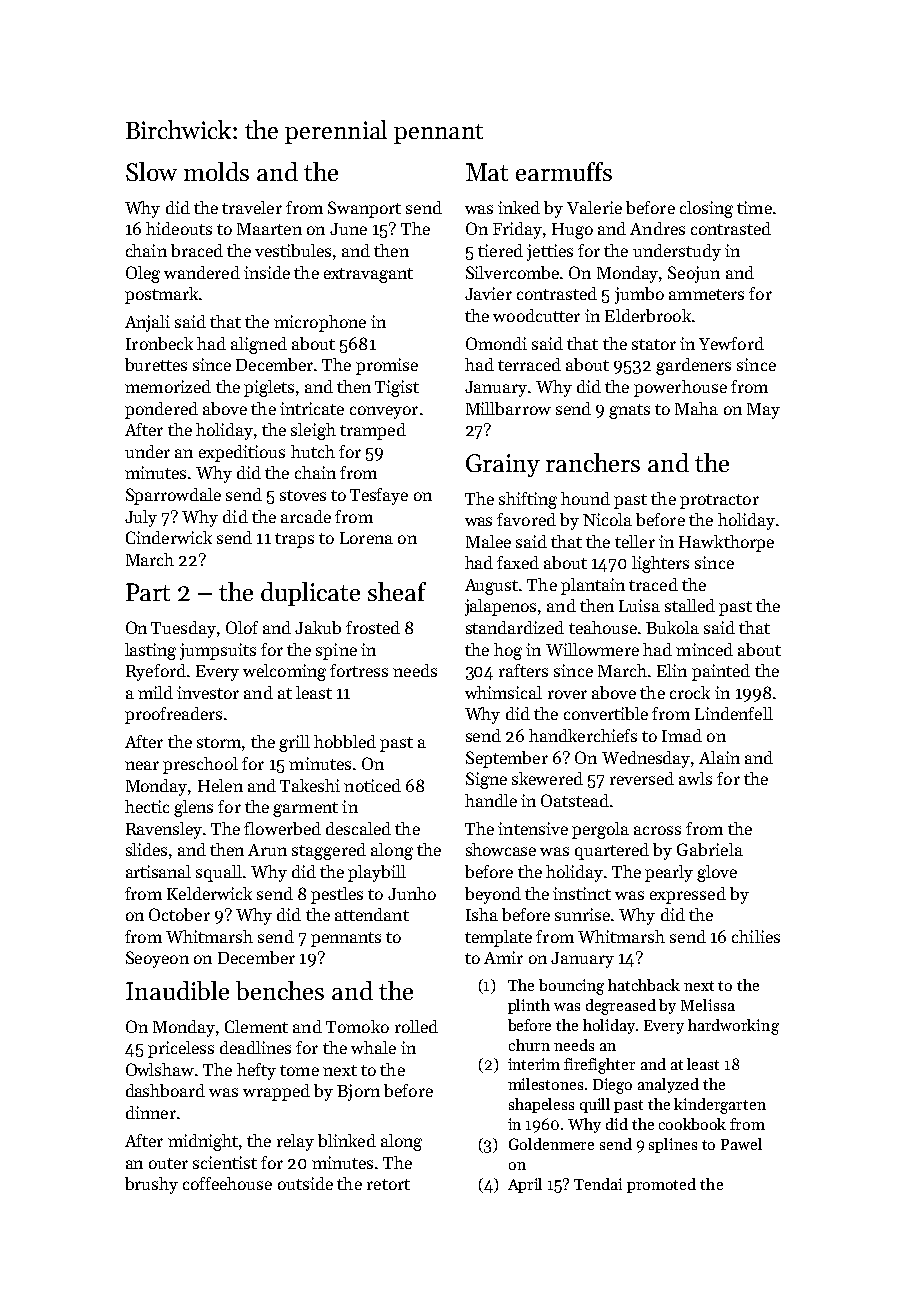  Describe the element at coordinates (754, 207) in the image. I see `time` at that location.
